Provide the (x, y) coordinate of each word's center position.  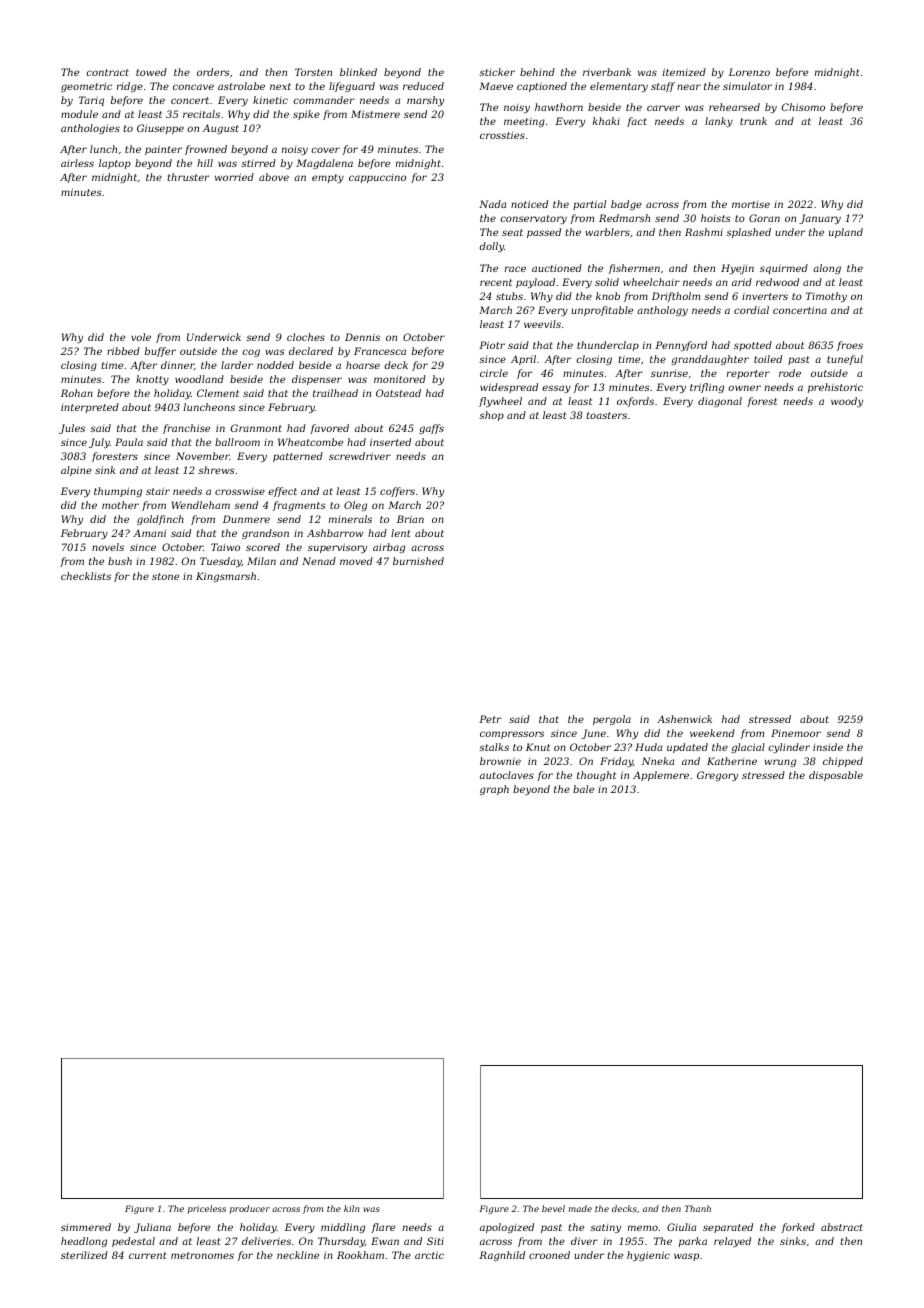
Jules (72, 429)
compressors (512, 735)
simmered (86, 1227)
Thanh (698, 1208)
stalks (494, 747)
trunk (753, 121)
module (79, 114)
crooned (549, 1255)
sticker (497, 72)
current (147, 1255)
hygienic (648, 1256)
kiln (352, 1208)
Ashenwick (684, 719)
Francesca (380, 351)
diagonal (720, 402)
